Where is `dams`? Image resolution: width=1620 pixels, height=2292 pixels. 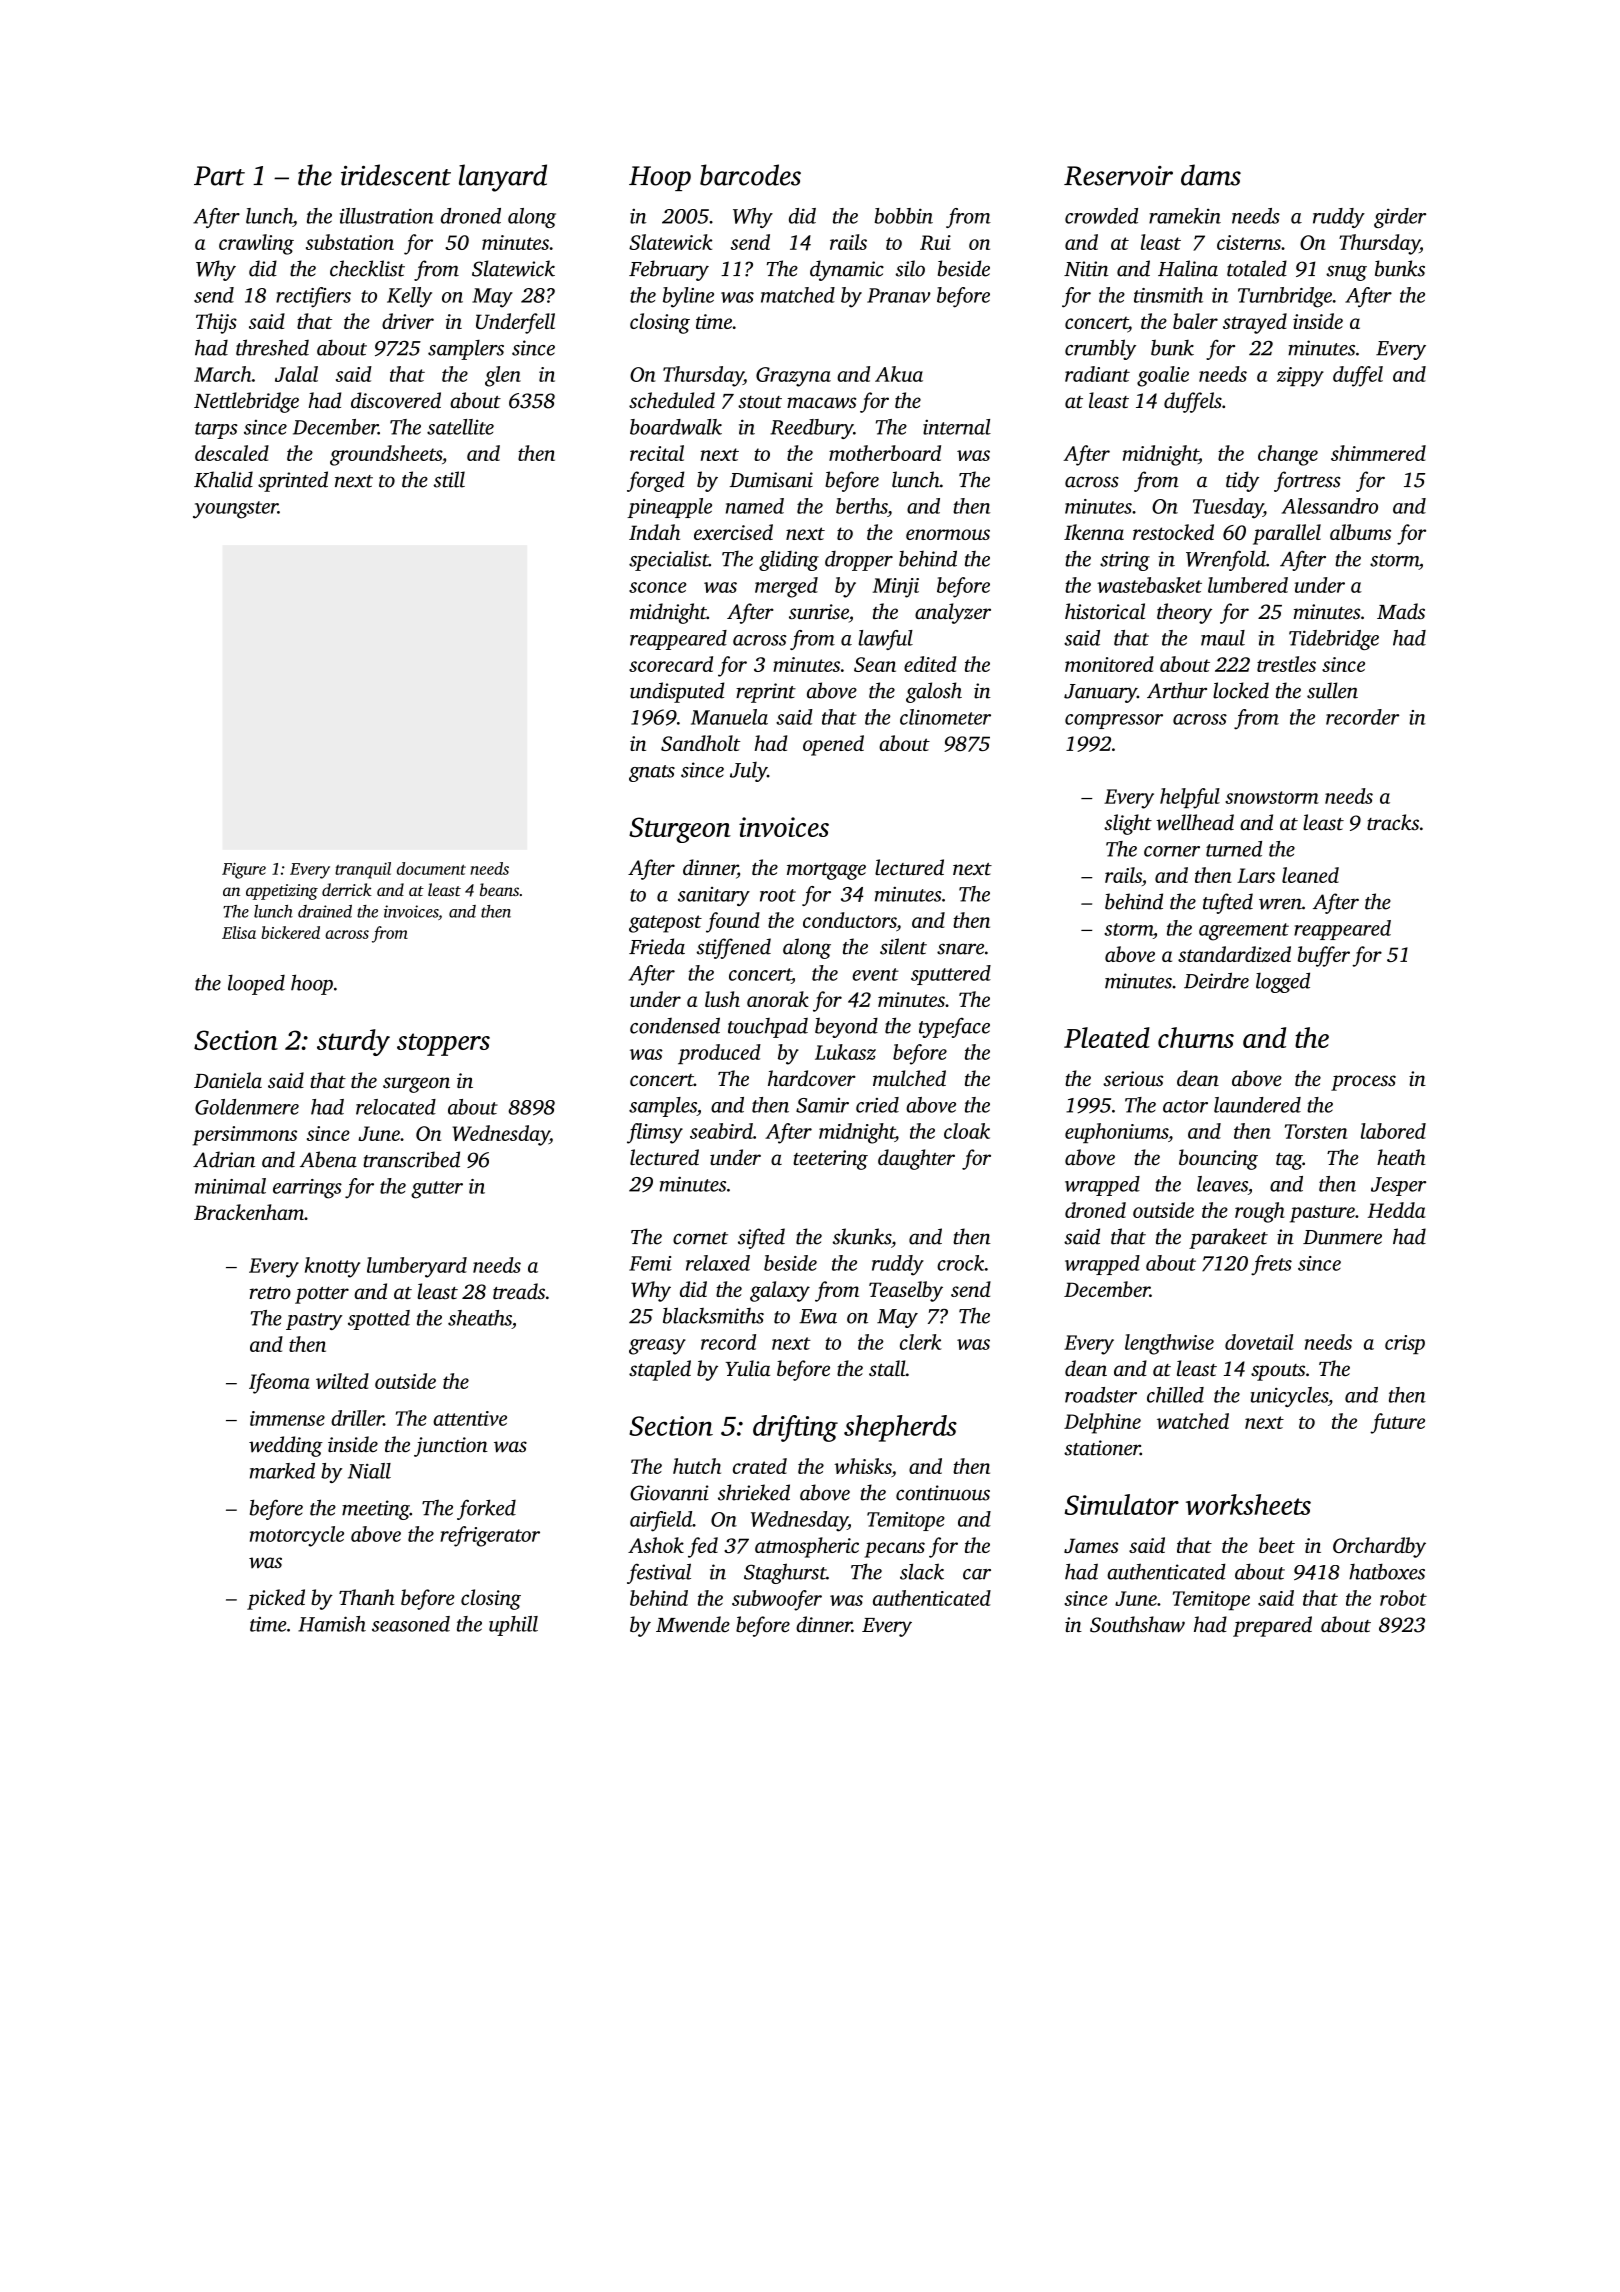 dams is located at coordinates (1211, 175).
